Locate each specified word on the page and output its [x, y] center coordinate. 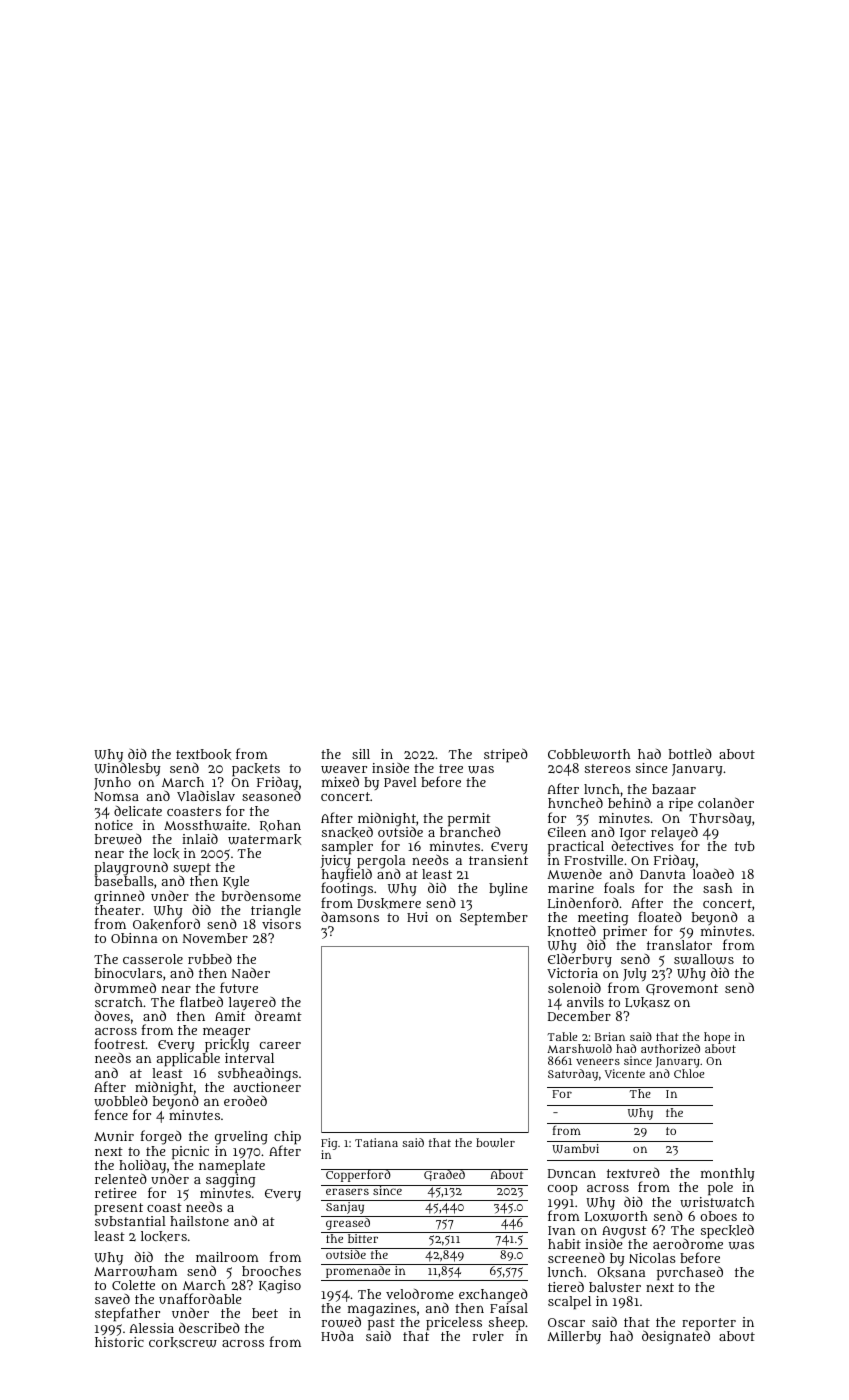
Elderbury [580, 961]
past [381, 1324]
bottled [690, 753]
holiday [142, 1166]
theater [118, 910]
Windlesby [127, 769]
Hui [417, 917]
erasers [347, 1191]
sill [361, 754]
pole [720, 1189]
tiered [566, 1287]
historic [119, 1342]
